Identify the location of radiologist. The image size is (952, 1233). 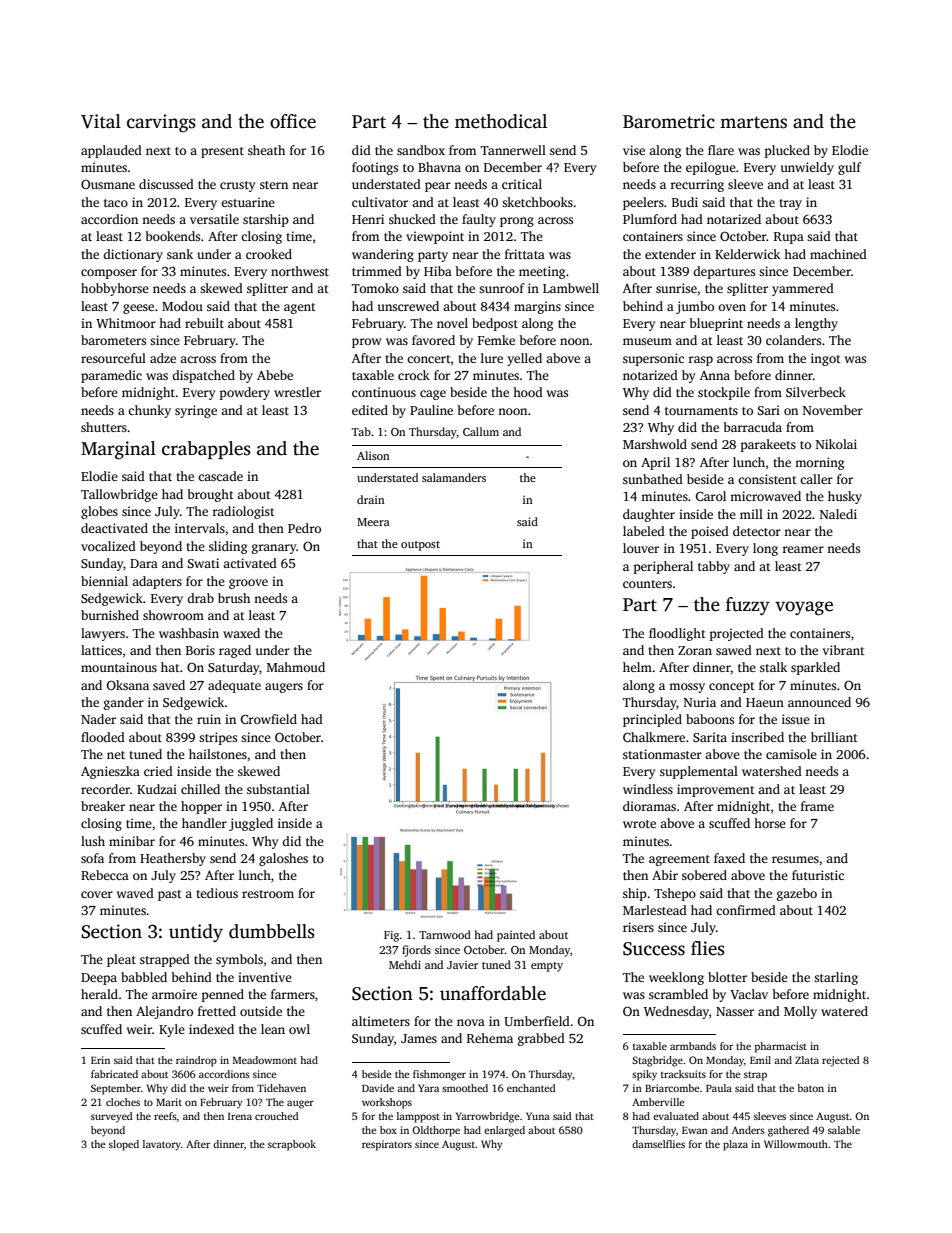
(243, 512).
